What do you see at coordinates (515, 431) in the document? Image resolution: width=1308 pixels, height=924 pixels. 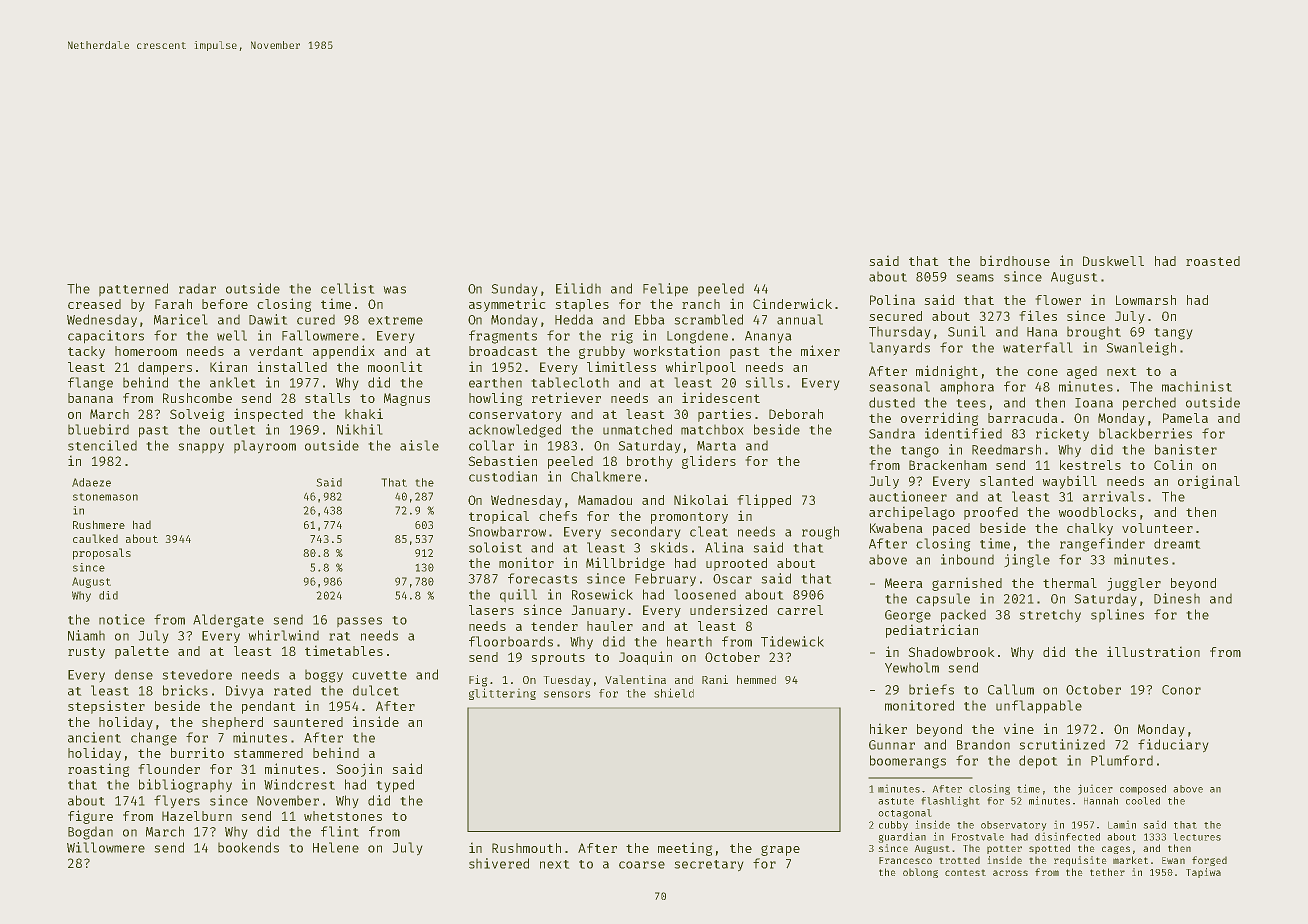 I see `acknowledged` at bounding box center [515, 431].
